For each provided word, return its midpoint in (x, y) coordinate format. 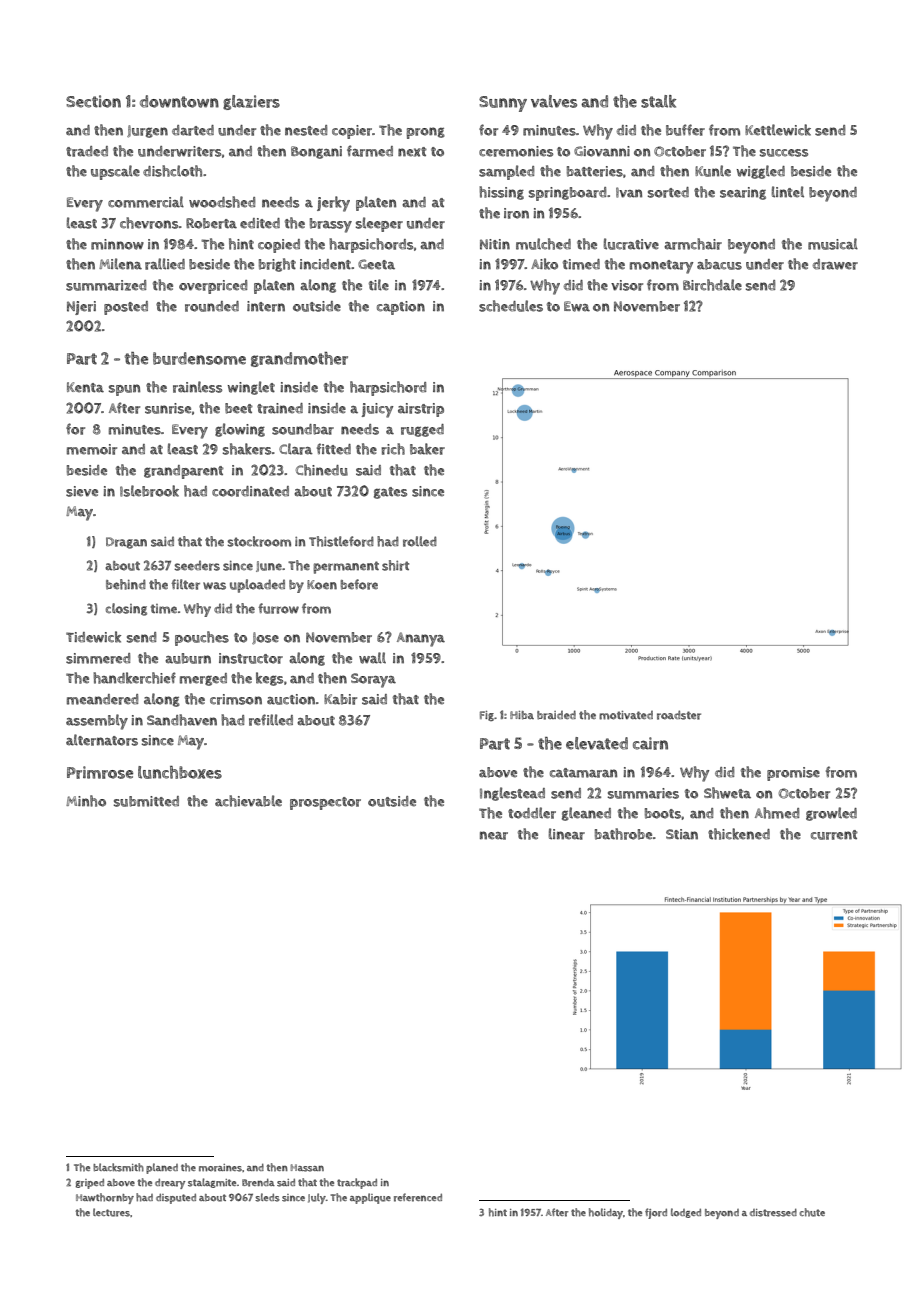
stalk (658, 101)
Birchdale (712, 285)
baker (427, 449)
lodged (686, 1213)
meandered (102, 699)
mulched (543, 244)
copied (279, 246)
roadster (679, 715)
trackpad (357, 1183)
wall (372, 658)
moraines (220, 1168)
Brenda (258, 1183)
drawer (835, 264)
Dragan (126, 543)
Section (93, 101)
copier (352, 132)
